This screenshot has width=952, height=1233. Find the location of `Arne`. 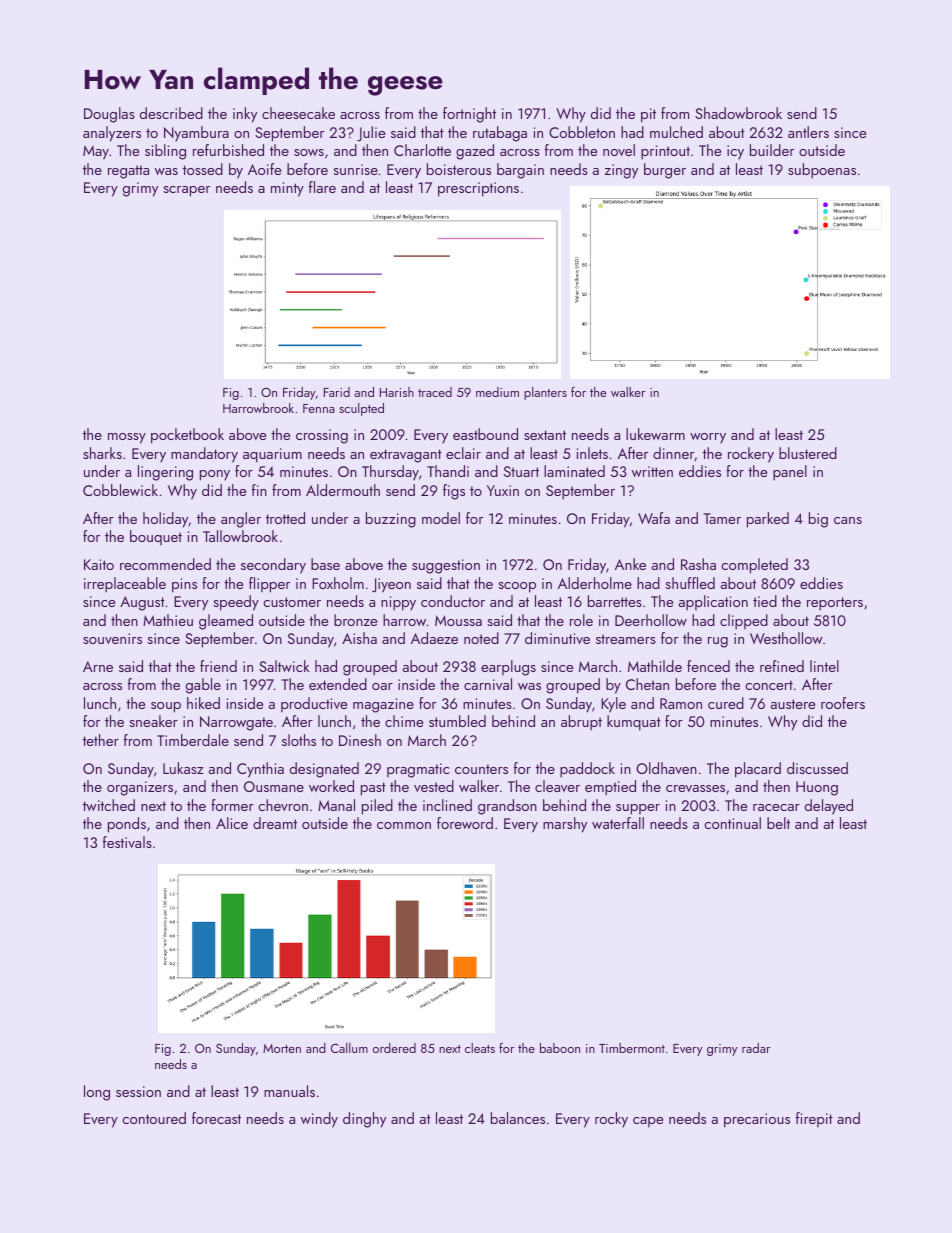

Arne is located at coordinates (98, 666).
